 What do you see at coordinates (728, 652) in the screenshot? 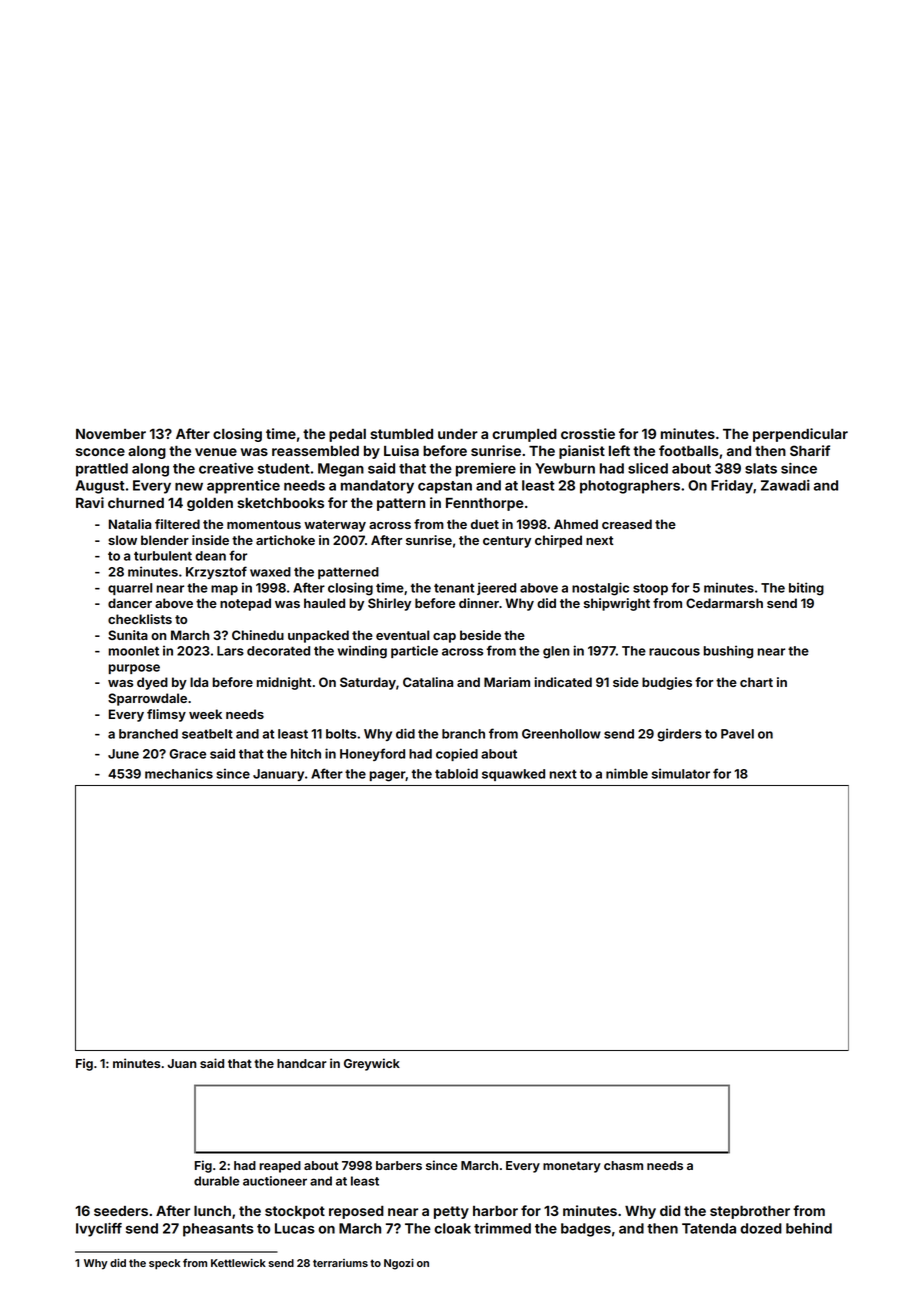
I see `bushing` at bounding box center [728, 652].
